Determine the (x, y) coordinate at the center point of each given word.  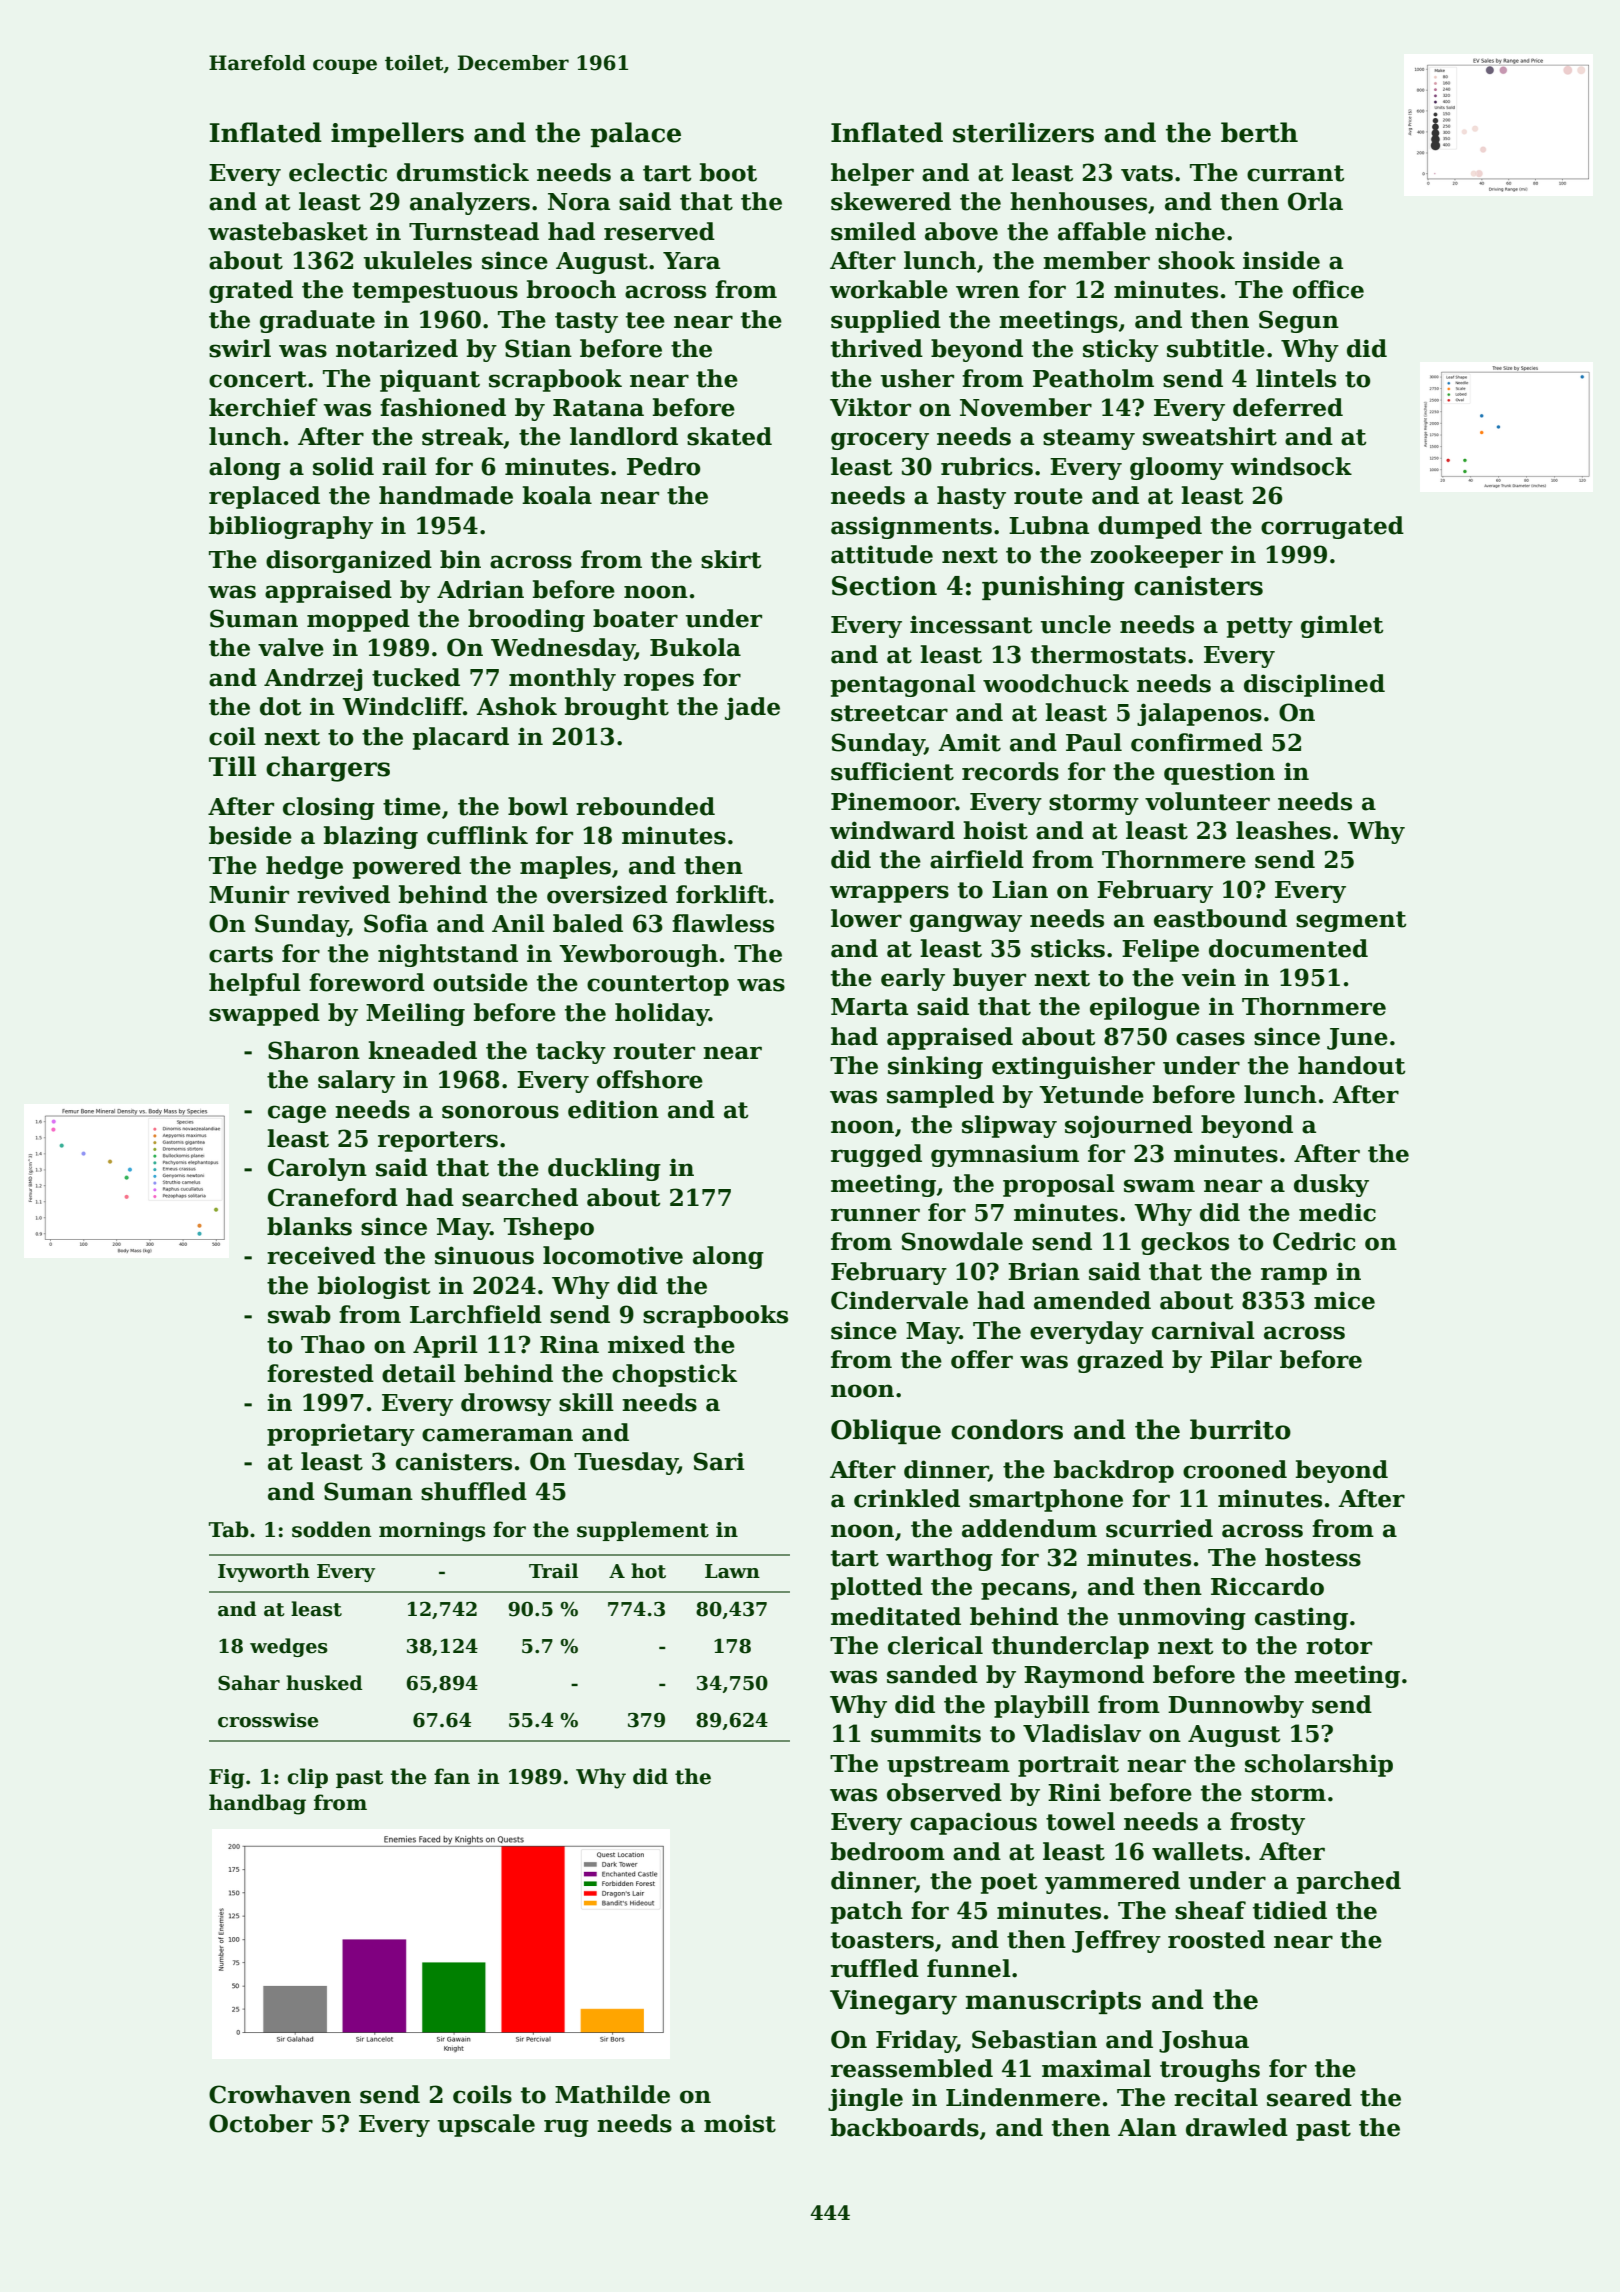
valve (291, 647)
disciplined (1314, 685)
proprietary (341, 1434)
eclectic (338, 172)
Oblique (886, 1431)
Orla (1315, 201)
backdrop (1114, 1471)
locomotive (613, 1255)
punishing (1053, 588)
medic (1337, 1212)
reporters (438, 1141)
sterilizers (1023, 132)
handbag (257, 1804)
